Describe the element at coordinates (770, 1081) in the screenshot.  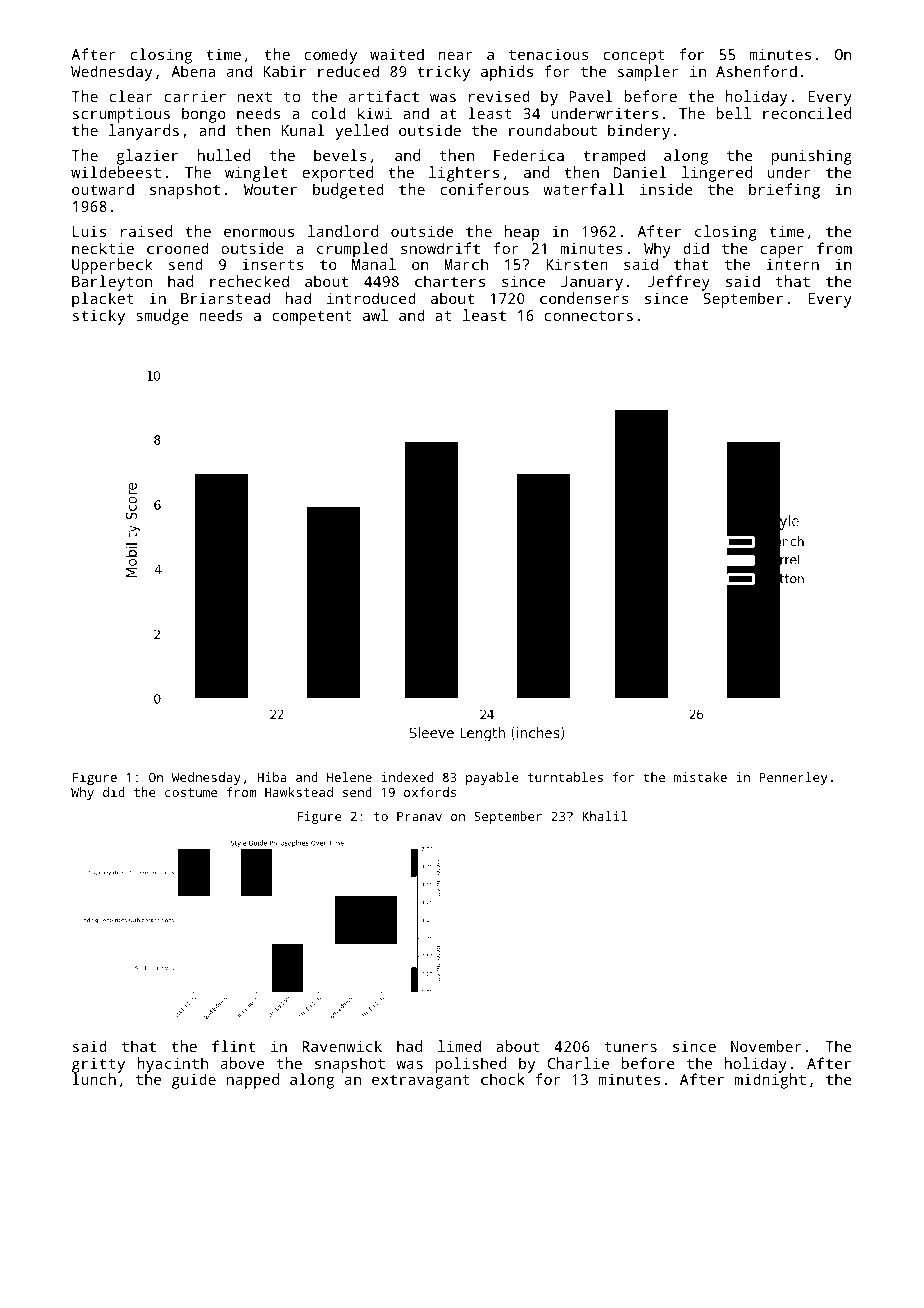
I see `midnight` at that location.
